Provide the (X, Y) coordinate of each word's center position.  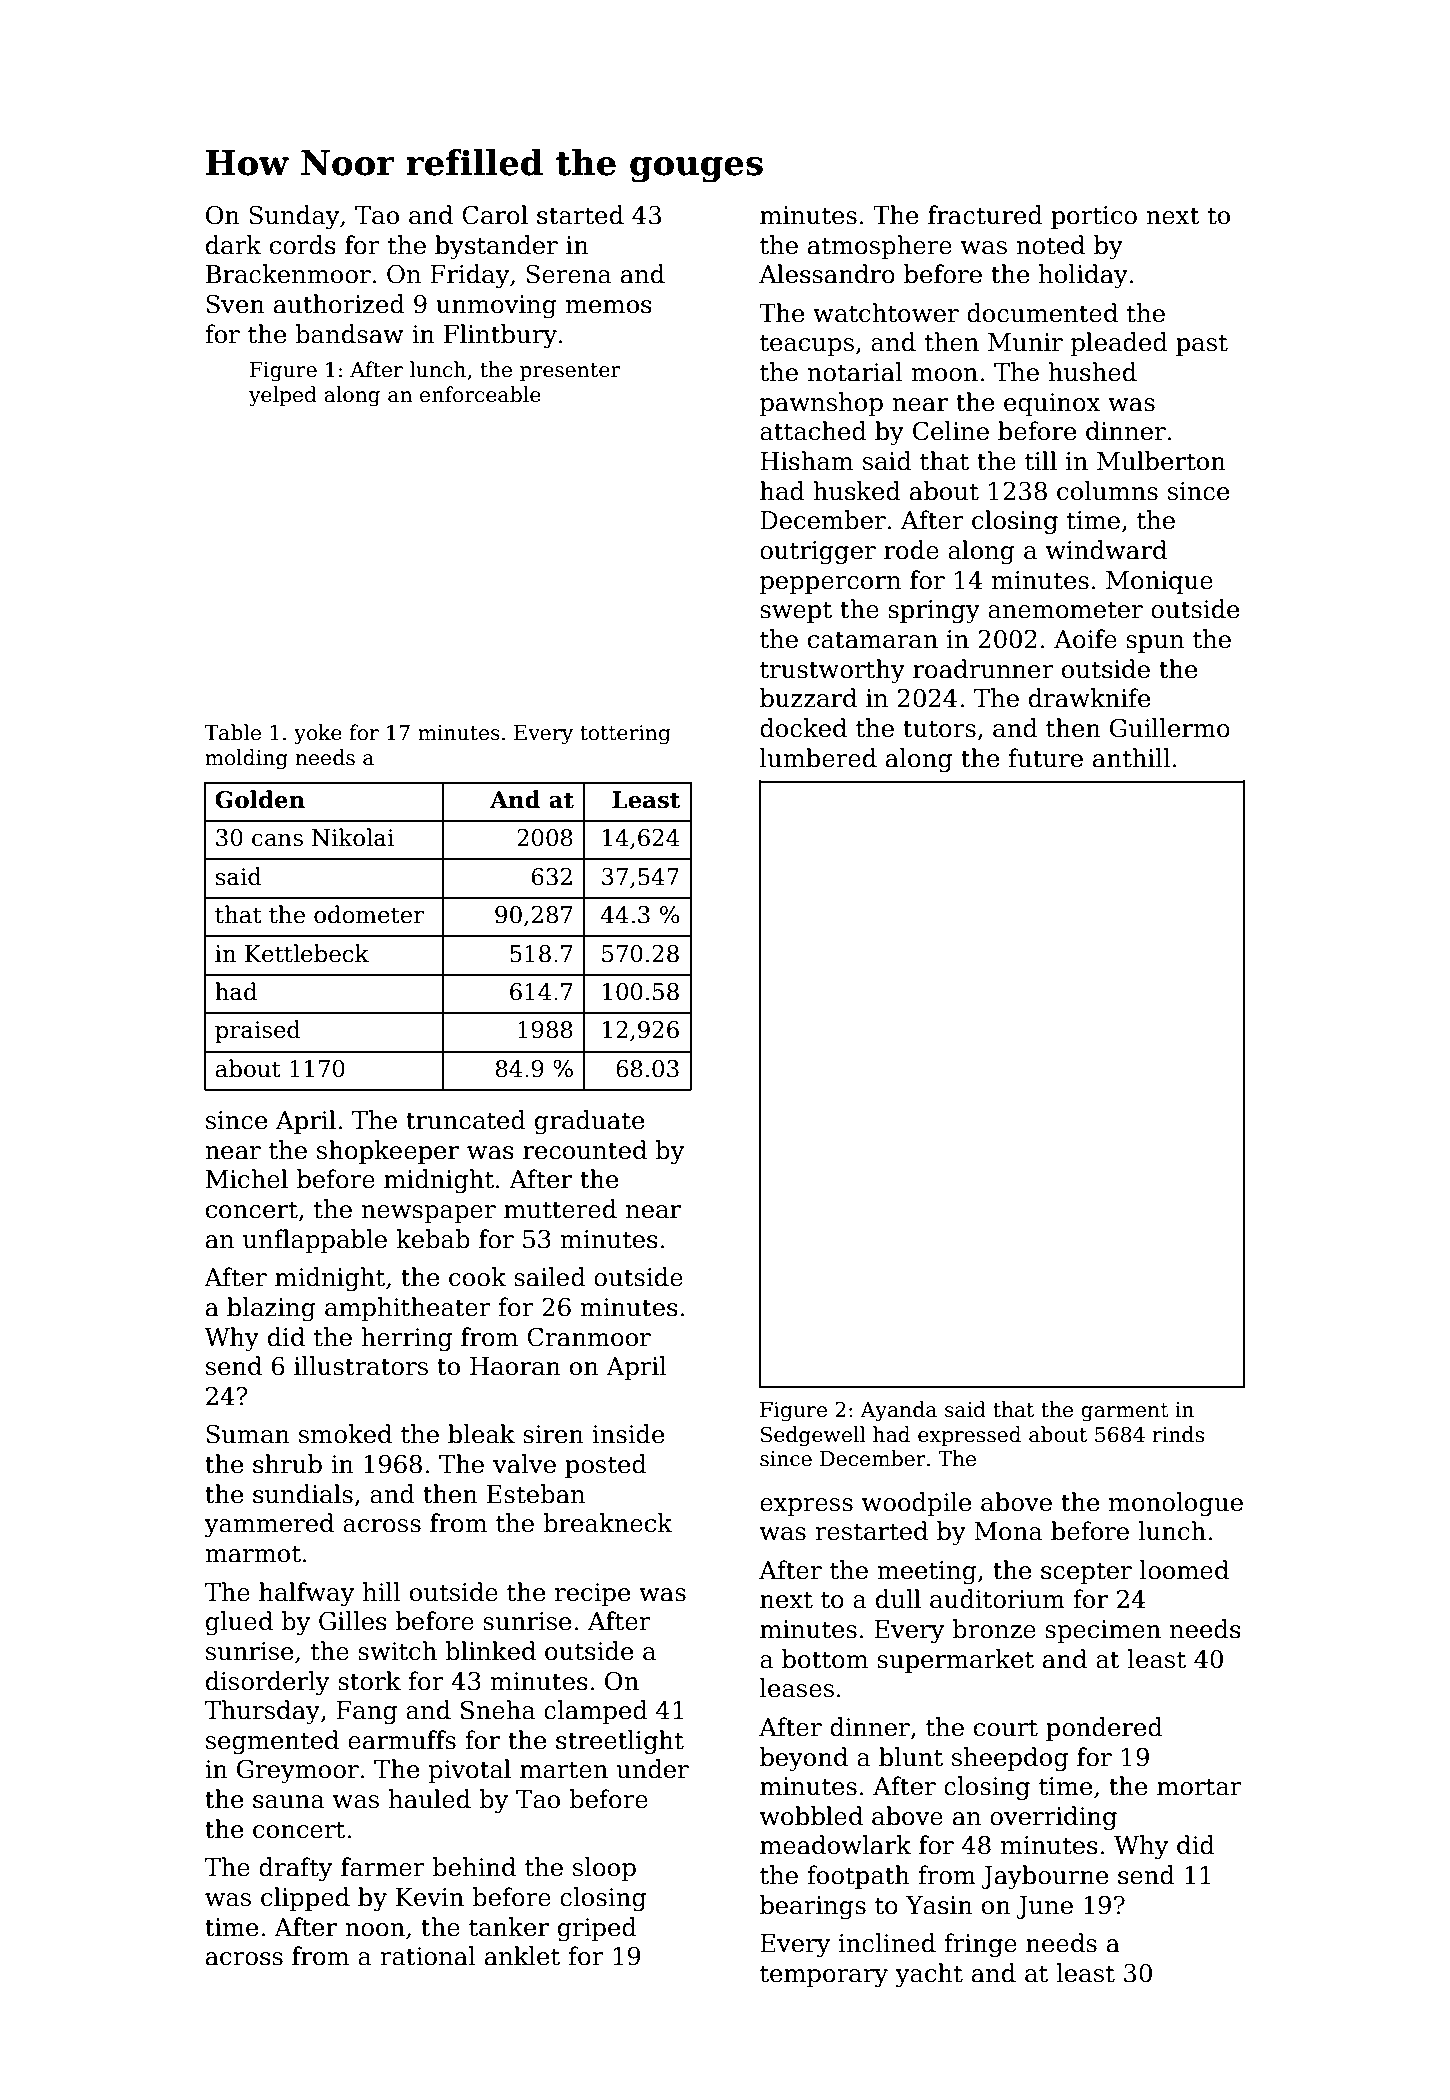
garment (1125, 1412)
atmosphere (880, 247)
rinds (1178, 1434)
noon (375, 1930)
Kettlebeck (307, 953)
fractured (985, 215)
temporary (824, 1976)
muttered (560, 1209)
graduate (589, 1122)
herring (406, 1339)
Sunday (294, 217)
